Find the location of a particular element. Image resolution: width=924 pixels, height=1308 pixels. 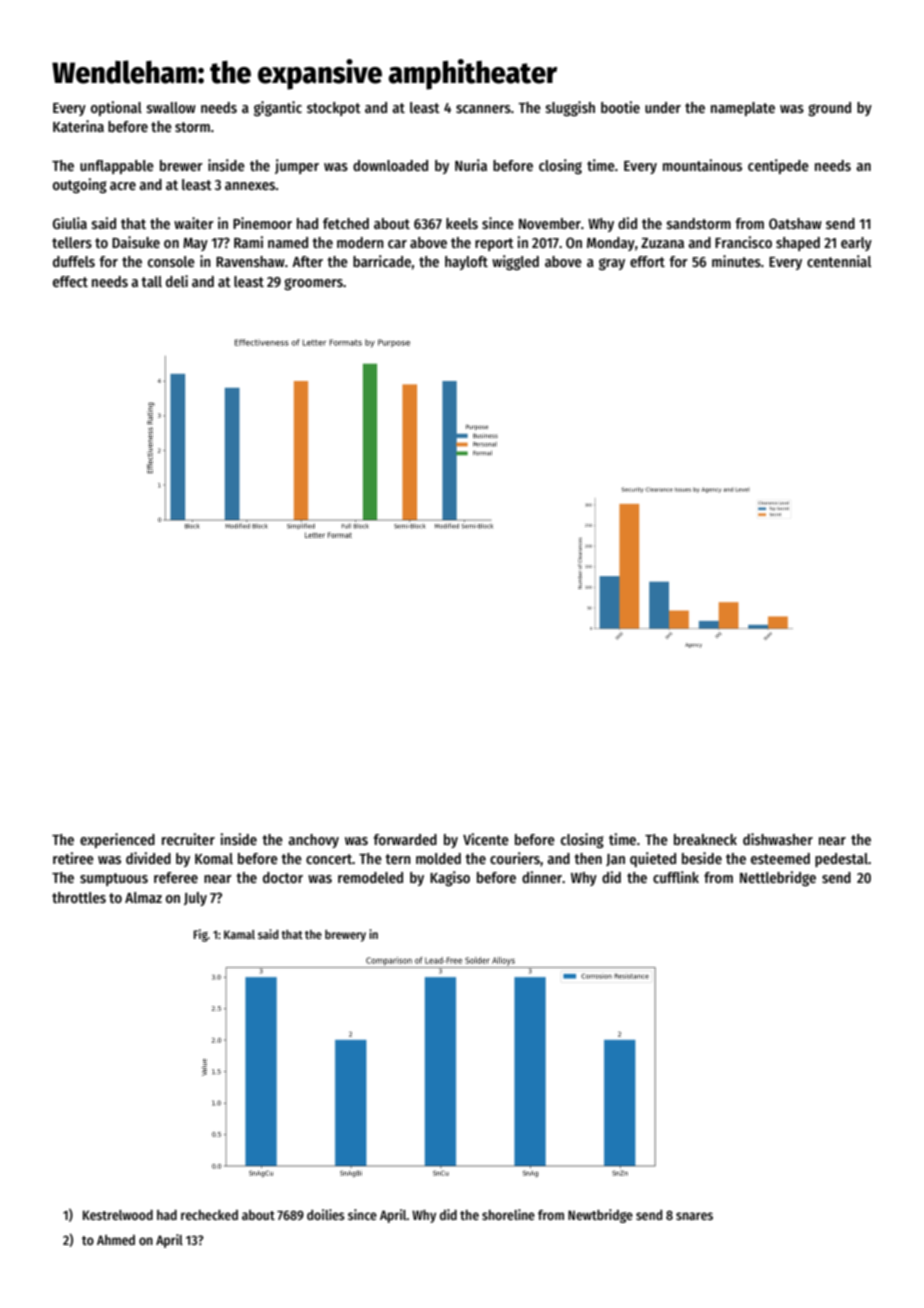

tellers is located at coordinates (72, 242).
